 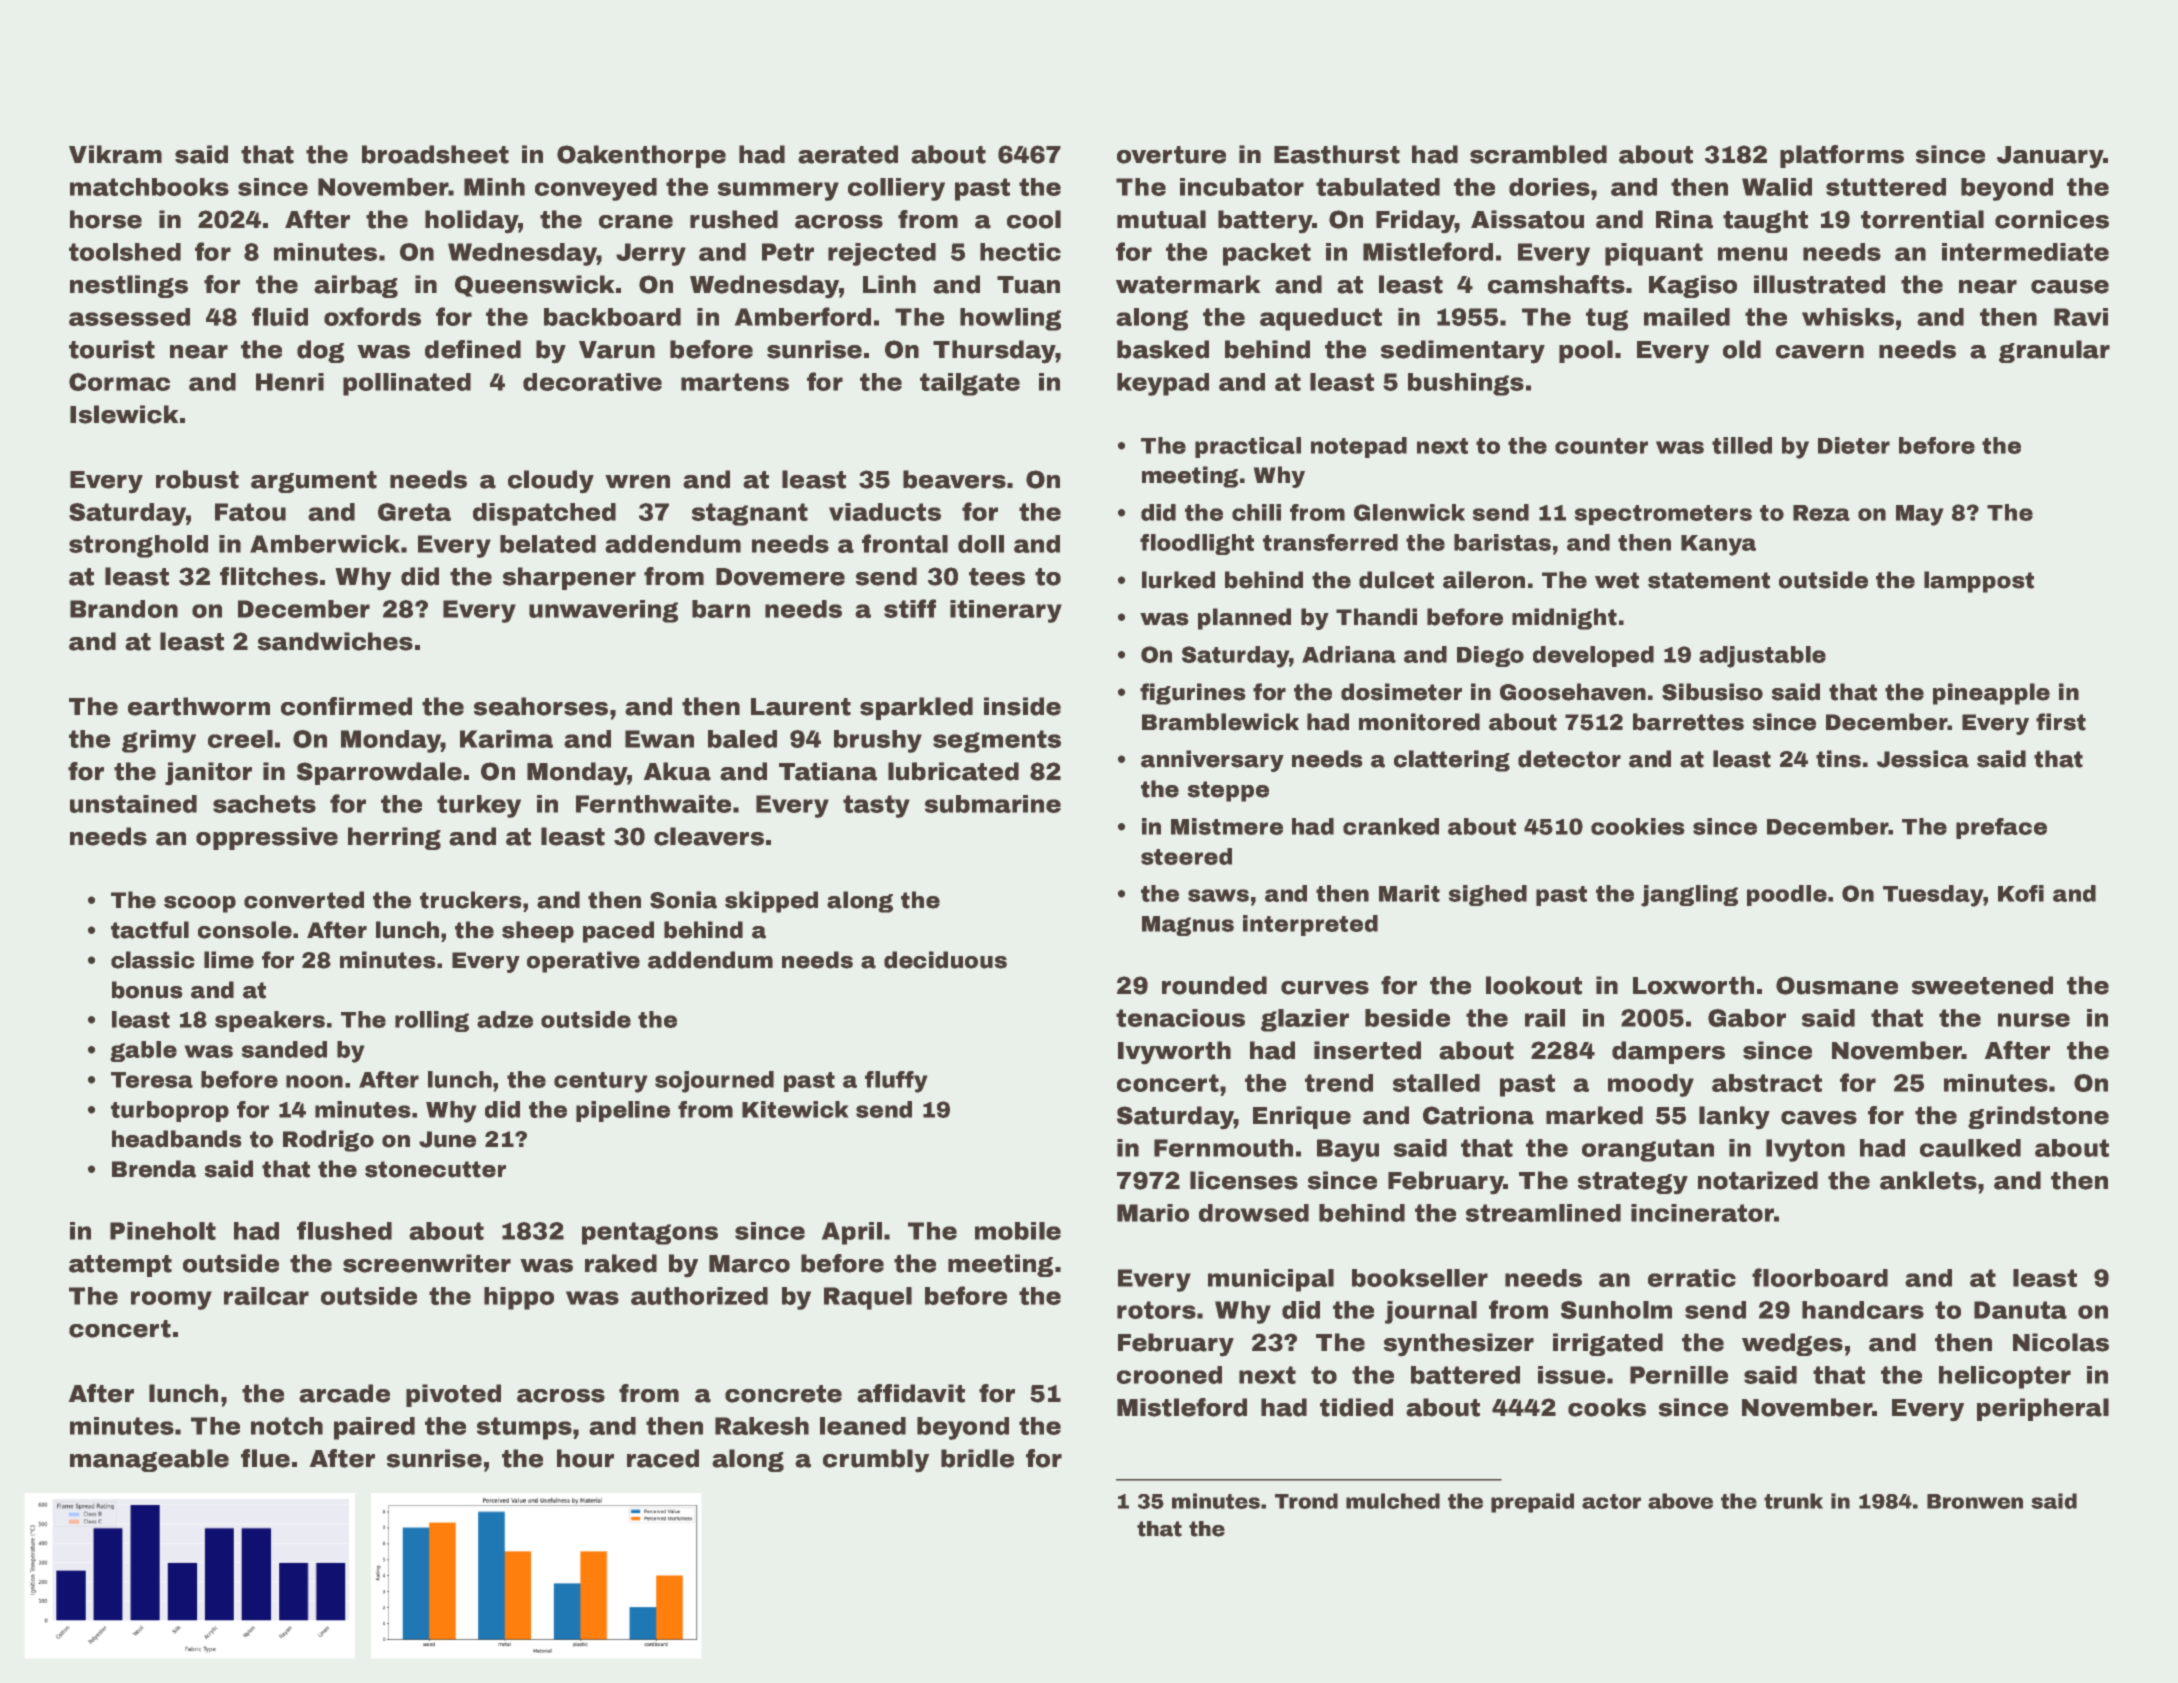 What do you see at coordinates (1979, 582) in the document?
I see `lamppost` at bounding box center [1979, 582].
